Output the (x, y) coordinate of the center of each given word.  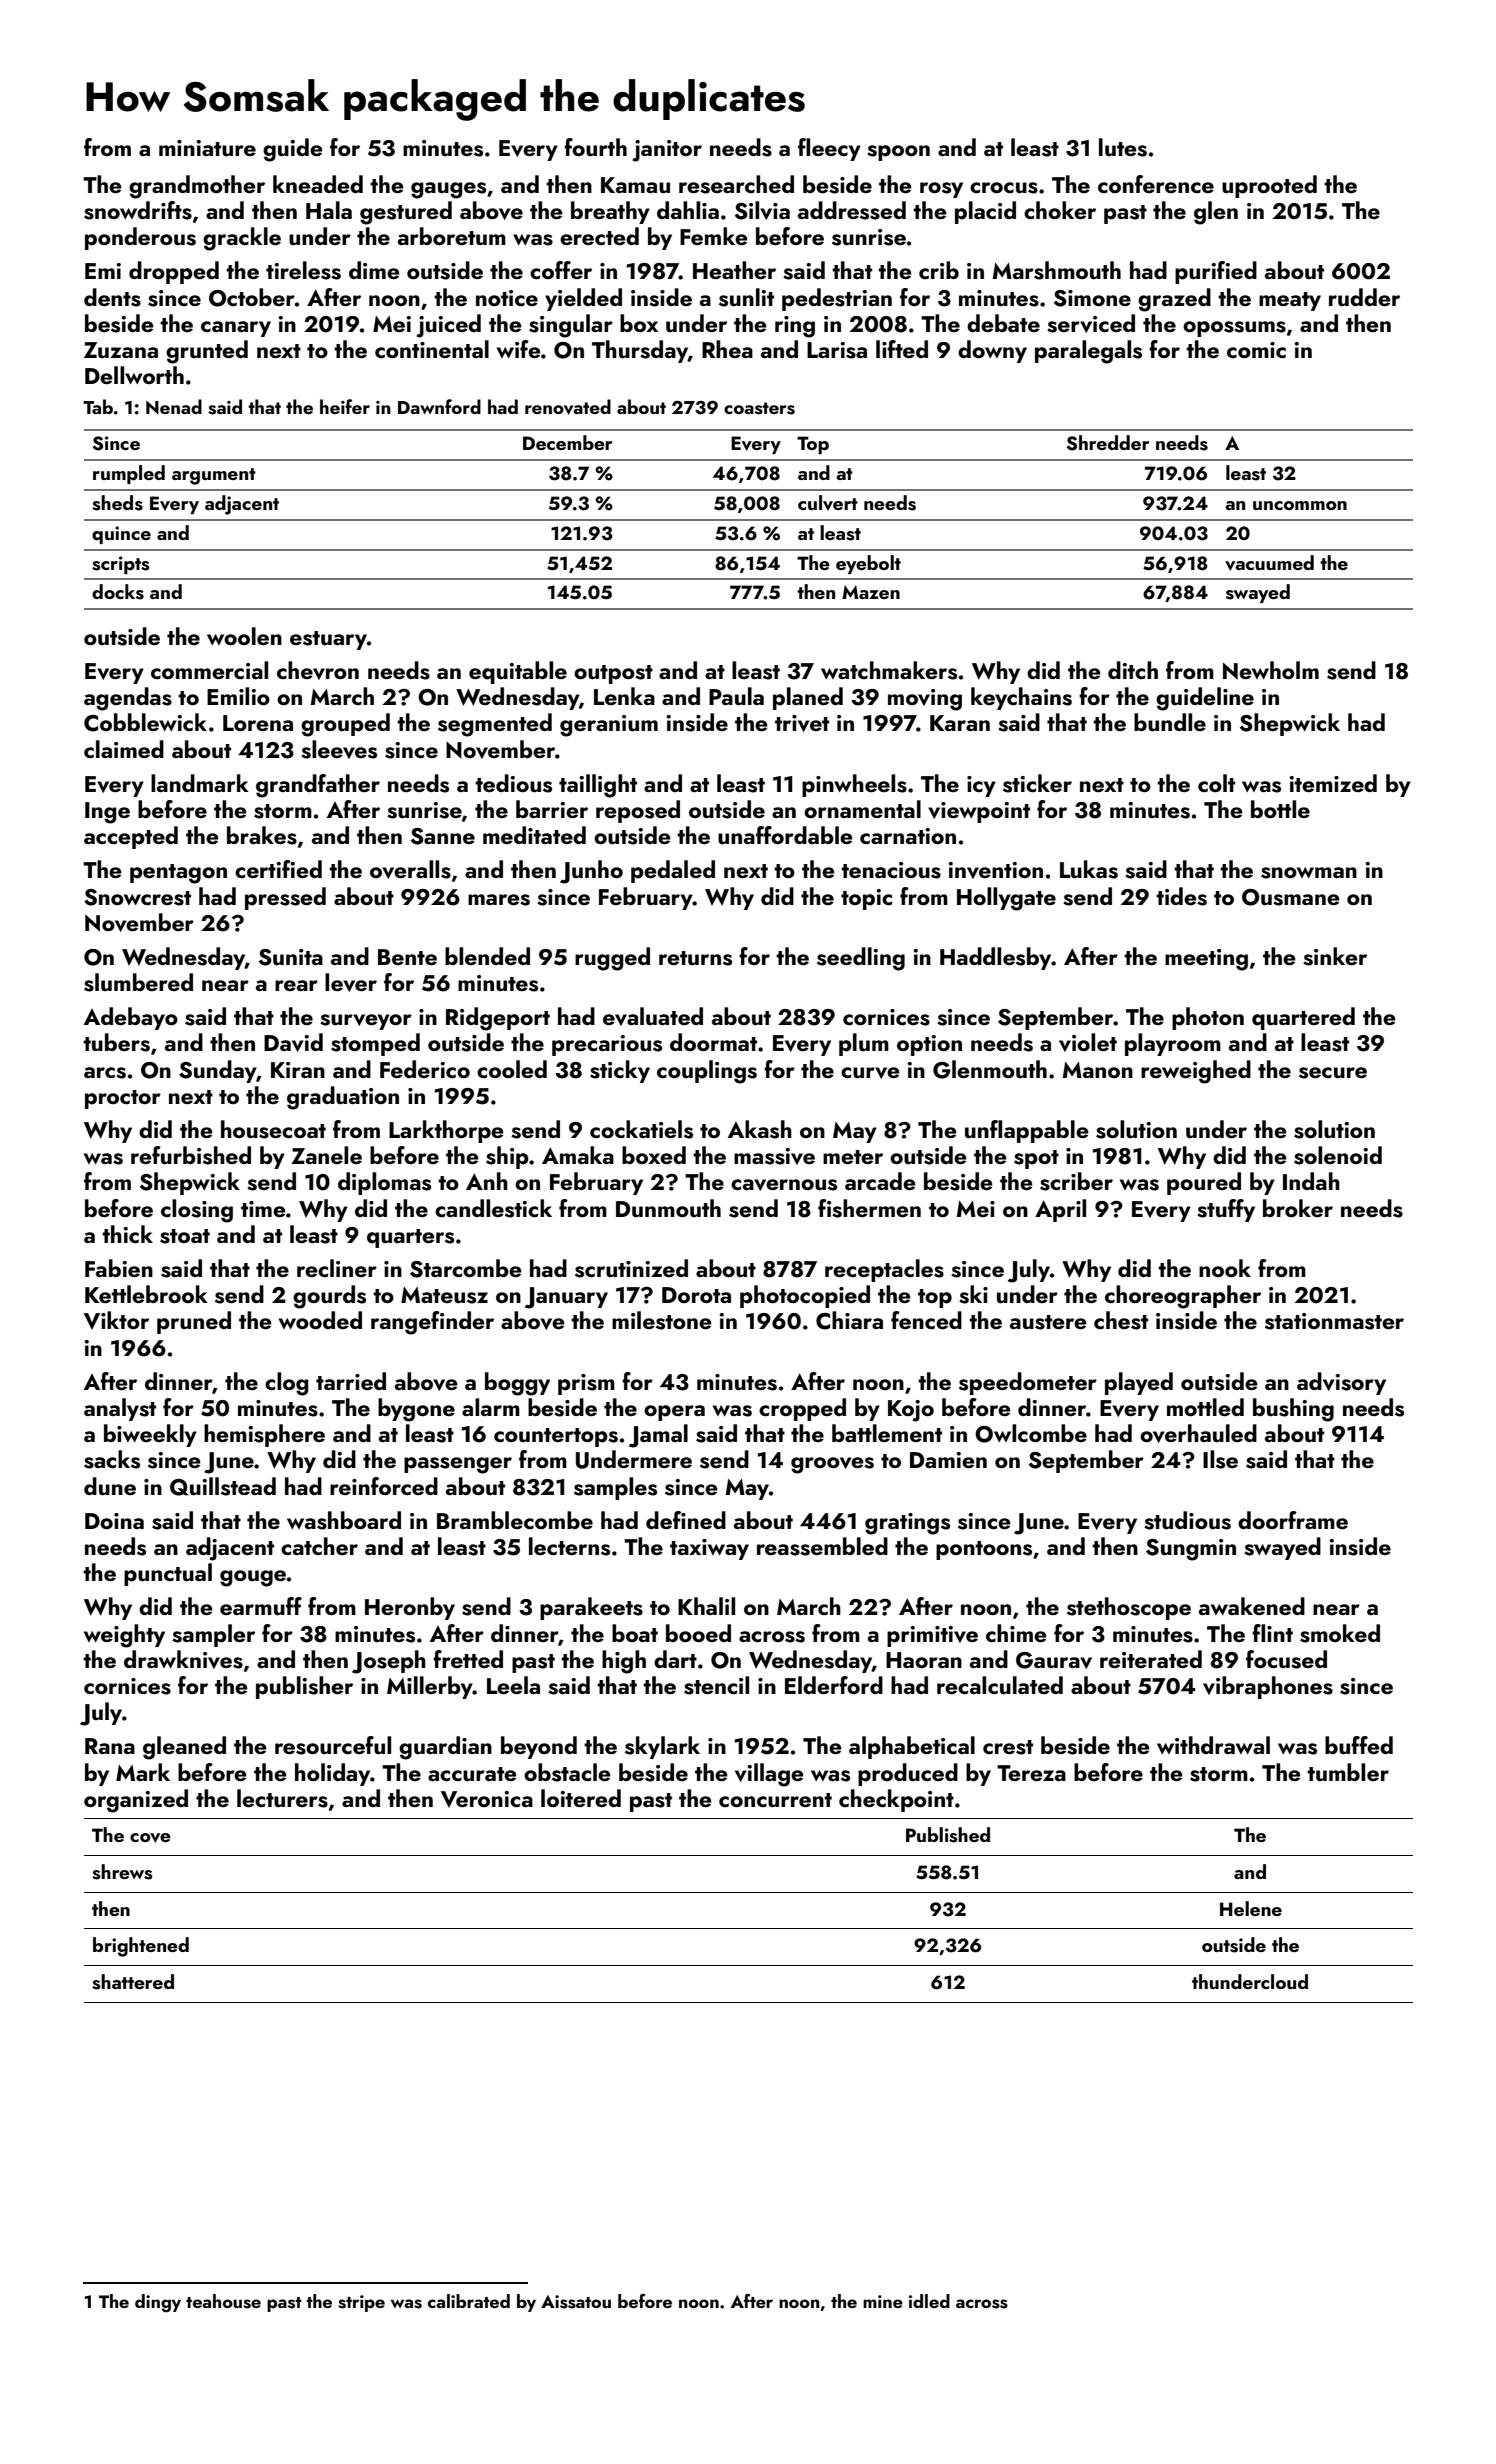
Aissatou (576, 2302)
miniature (207, 148)
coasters (759, 408)
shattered (133, 1982)
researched (736, 184)
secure (1333, 1073)
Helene (1251, 1908)
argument (214, 476)
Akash (760, 1129)
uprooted (1269, 186)
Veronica (487, 1799)
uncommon (1300, 505)
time (263, 1209)
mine (883, 2301)
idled (929, 2301)
